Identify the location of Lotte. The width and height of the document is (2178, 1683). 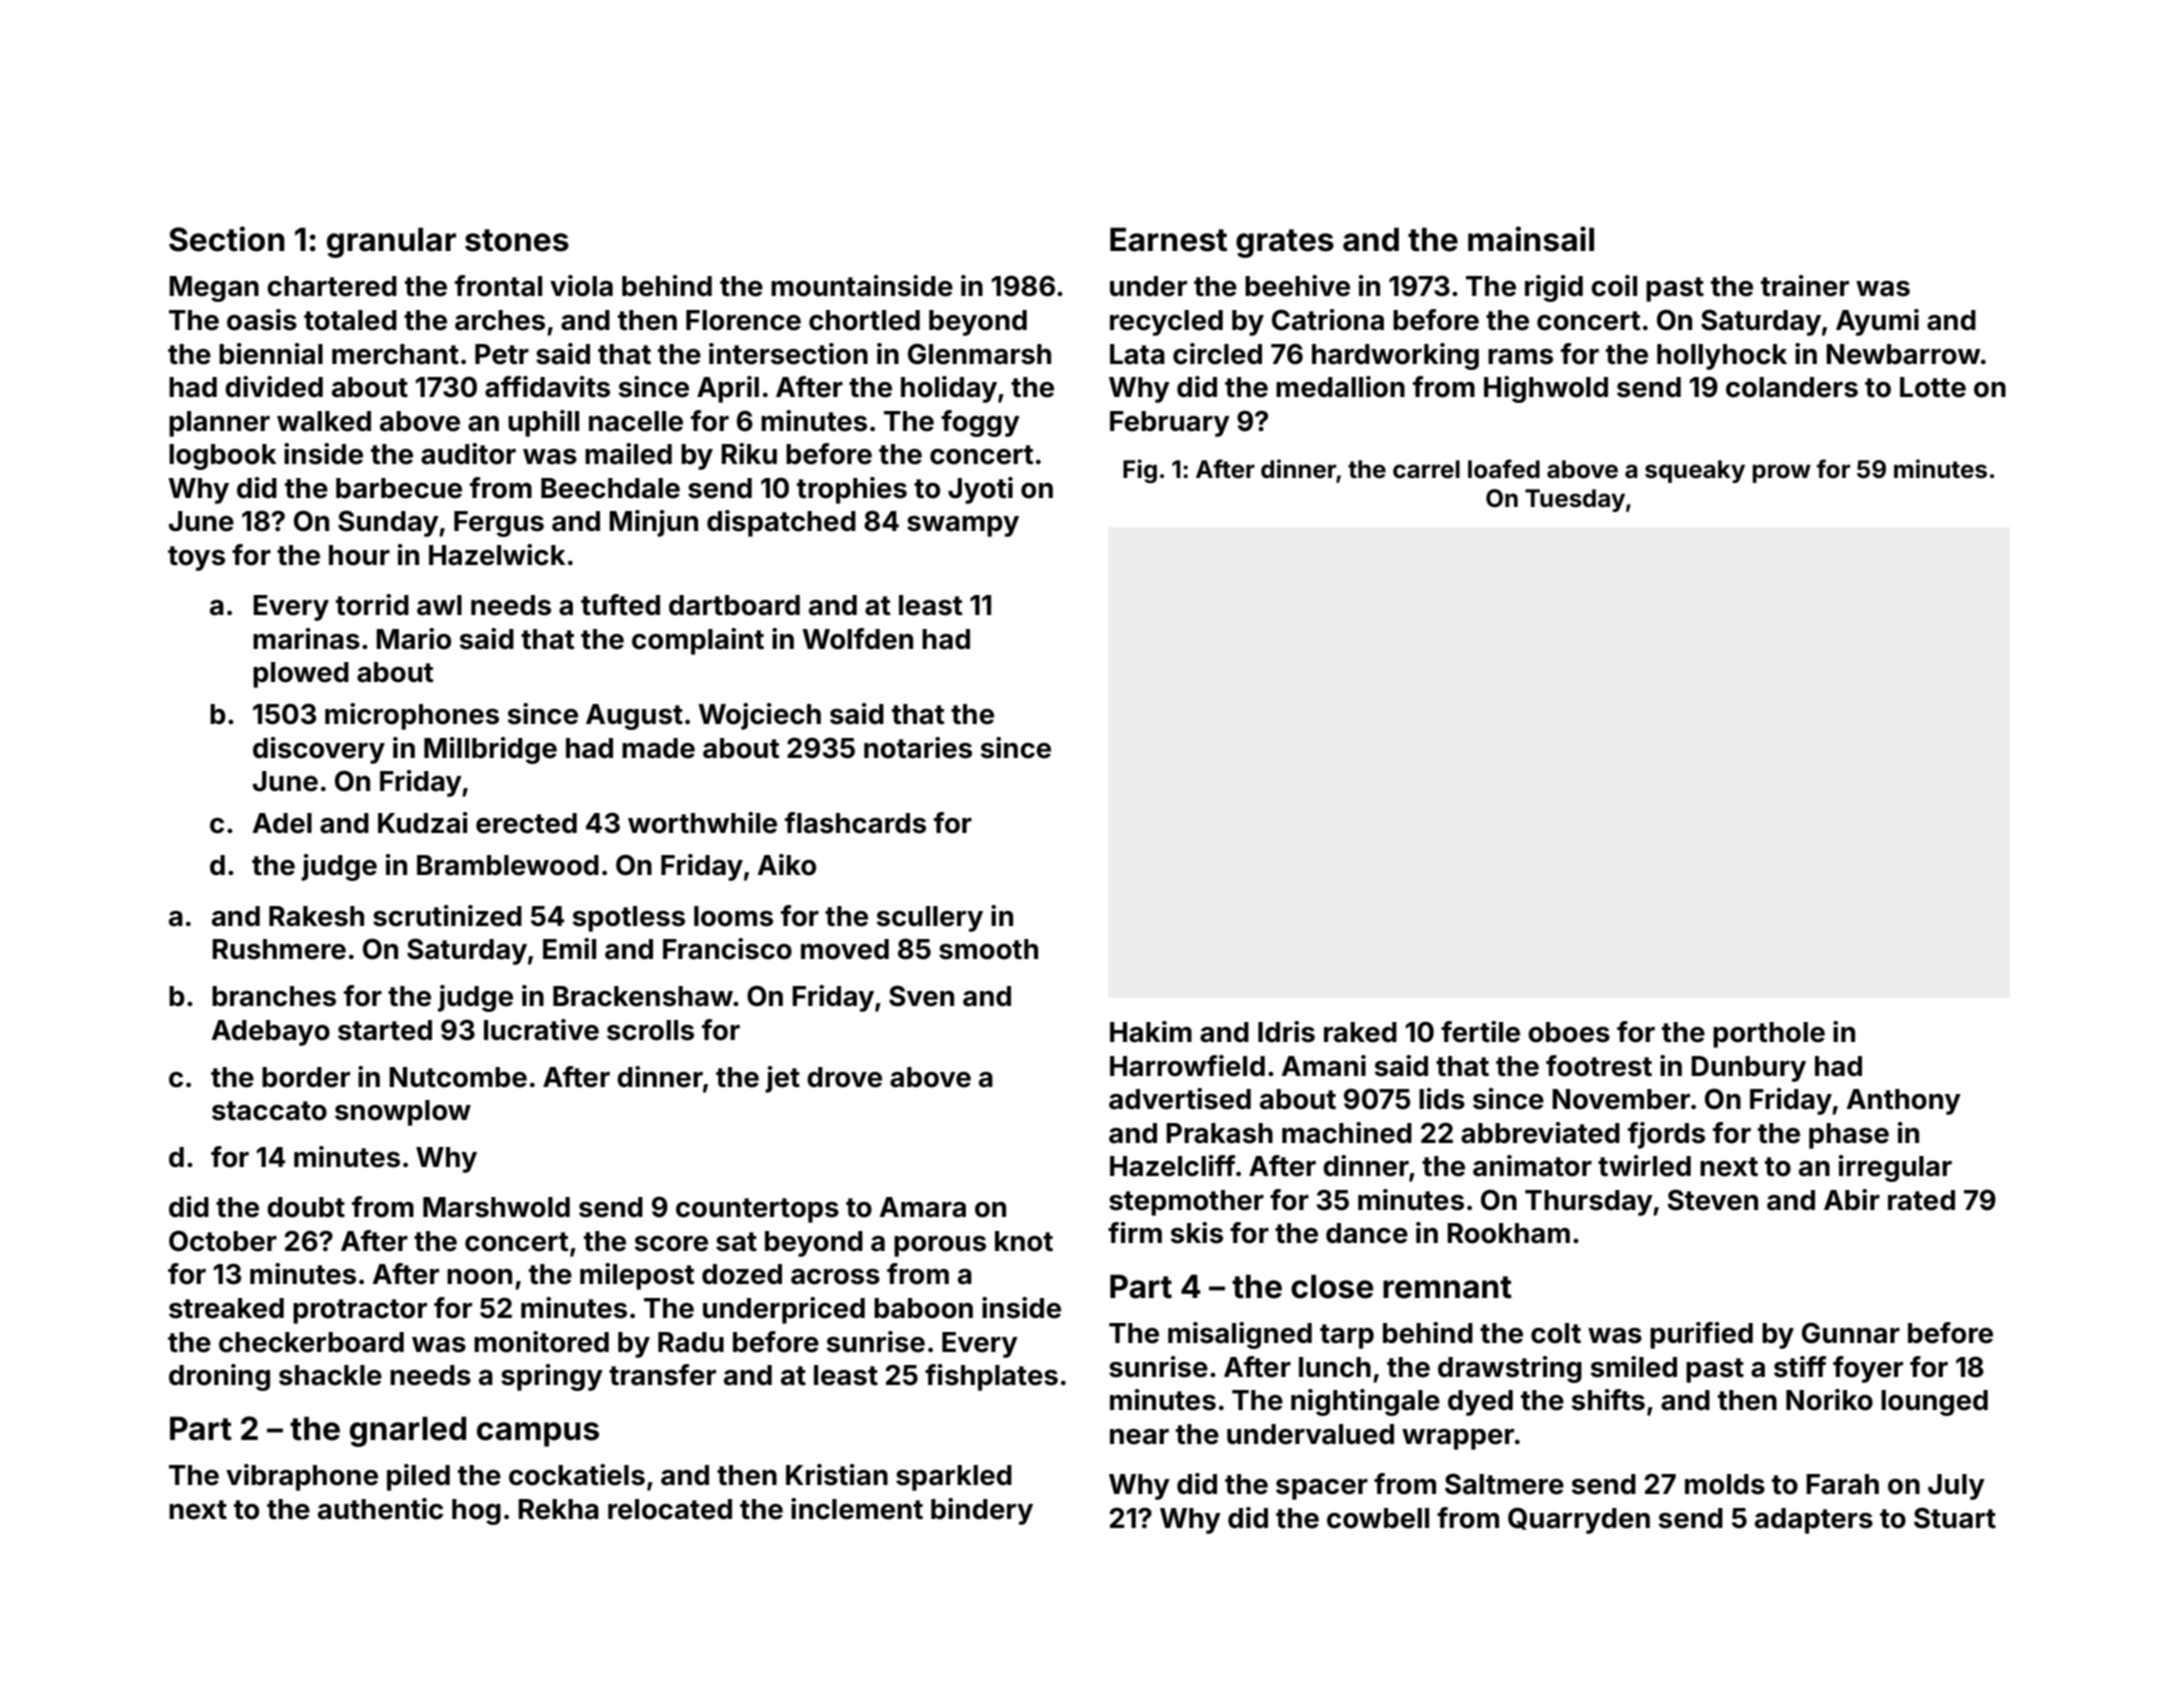
(1933, 387).
